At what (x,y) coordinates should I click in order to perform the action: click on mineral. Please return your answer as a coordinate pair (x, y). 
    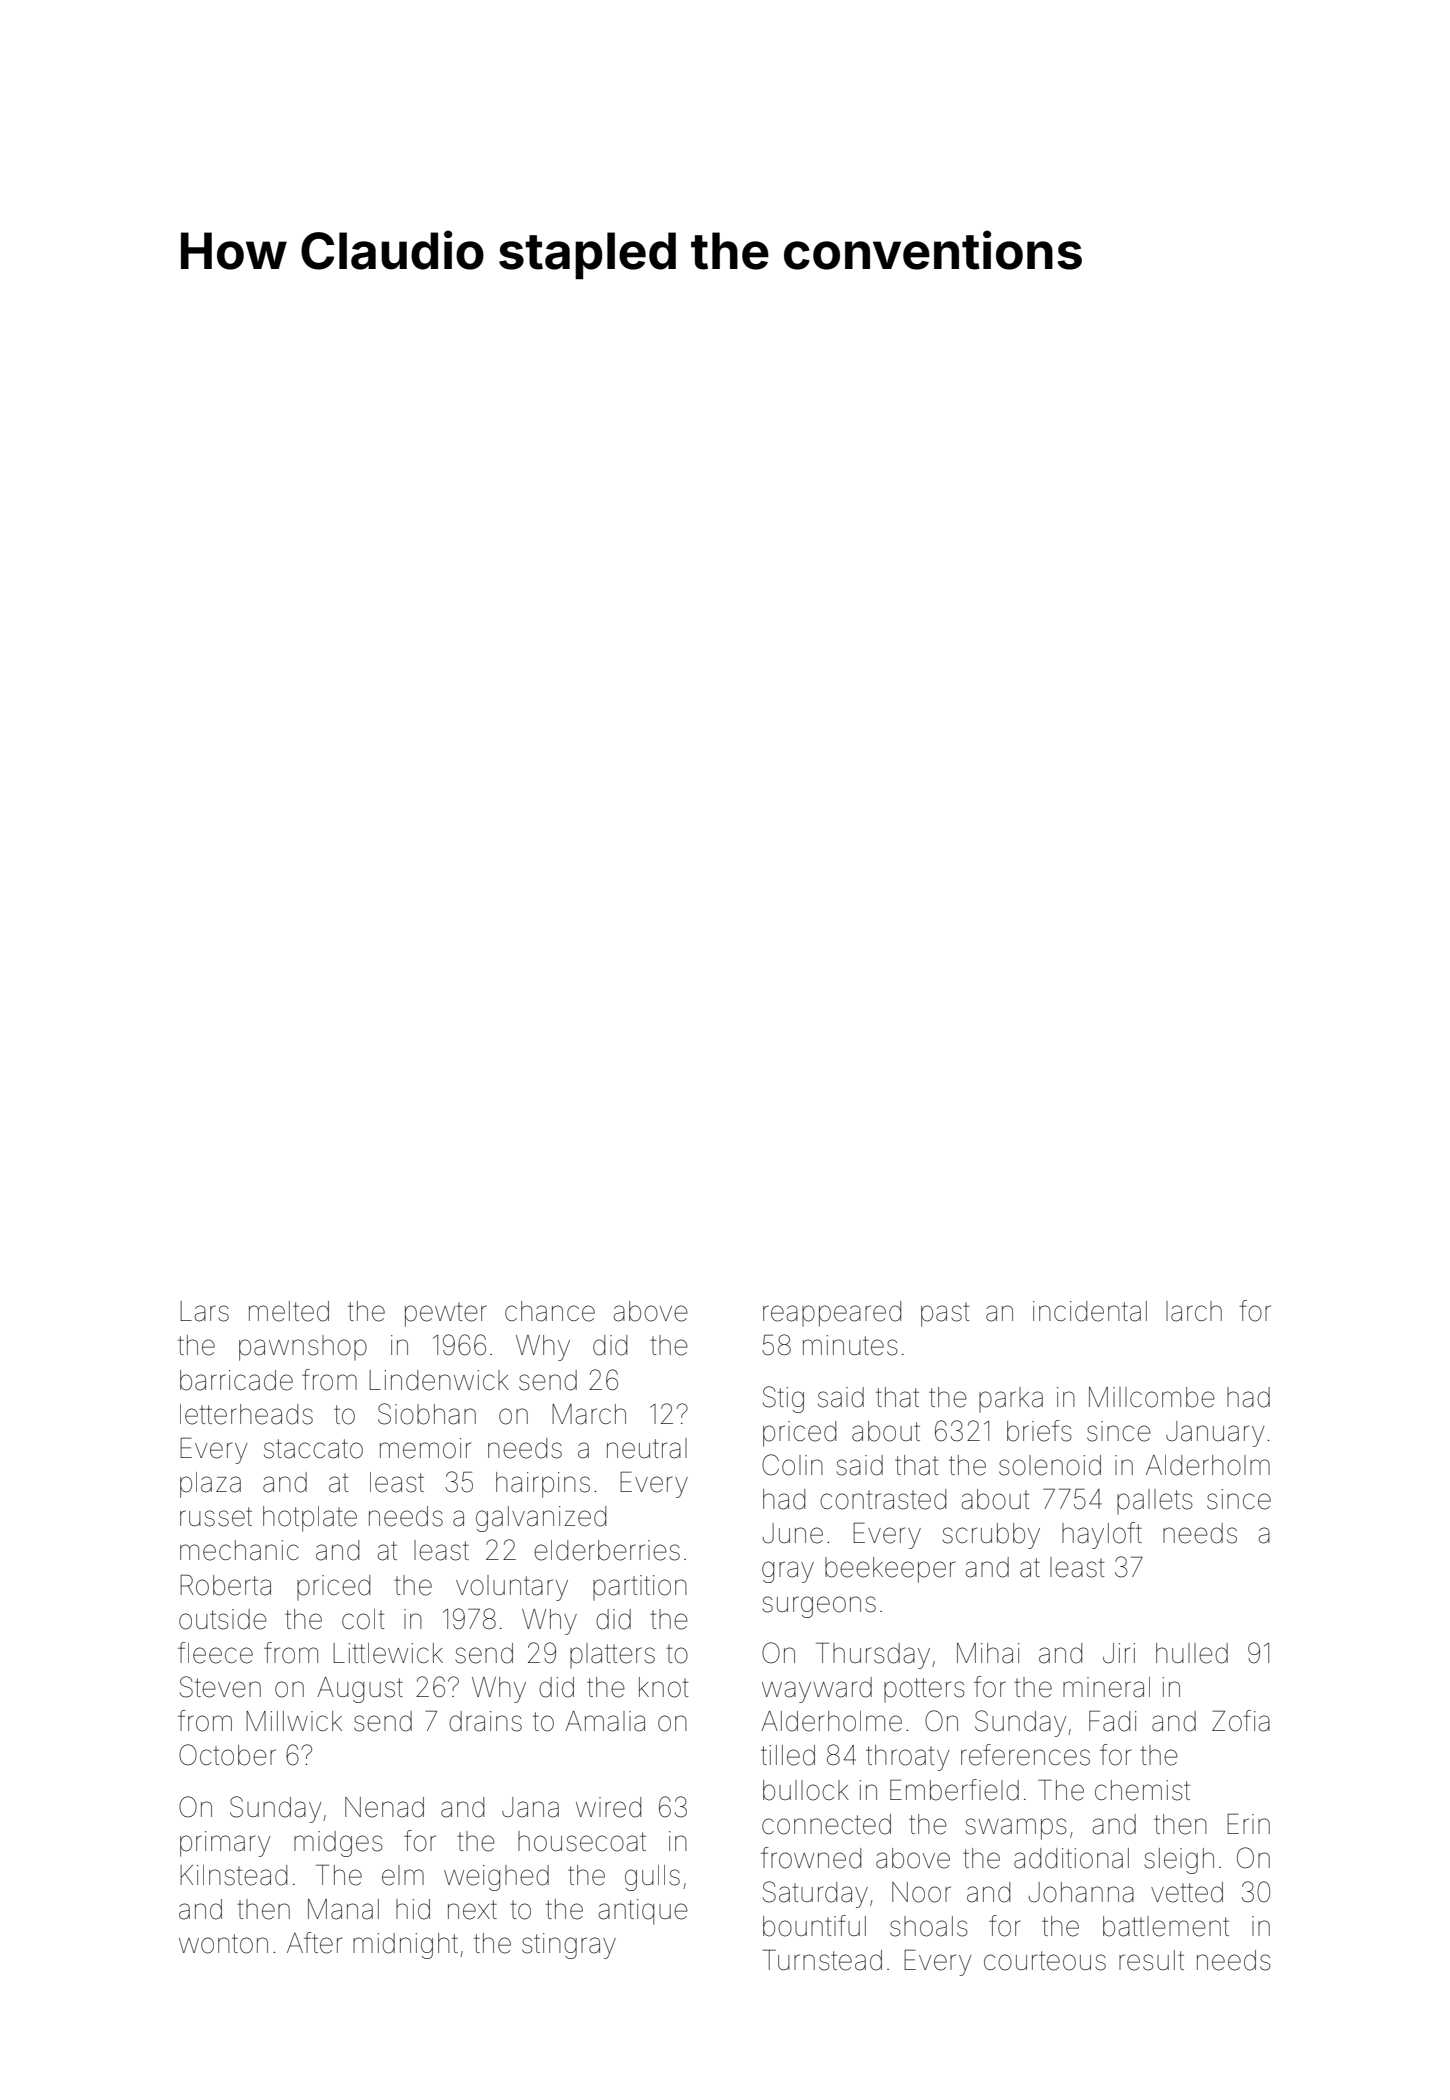
    Looking at the image, I should click on (1106, 1687).
